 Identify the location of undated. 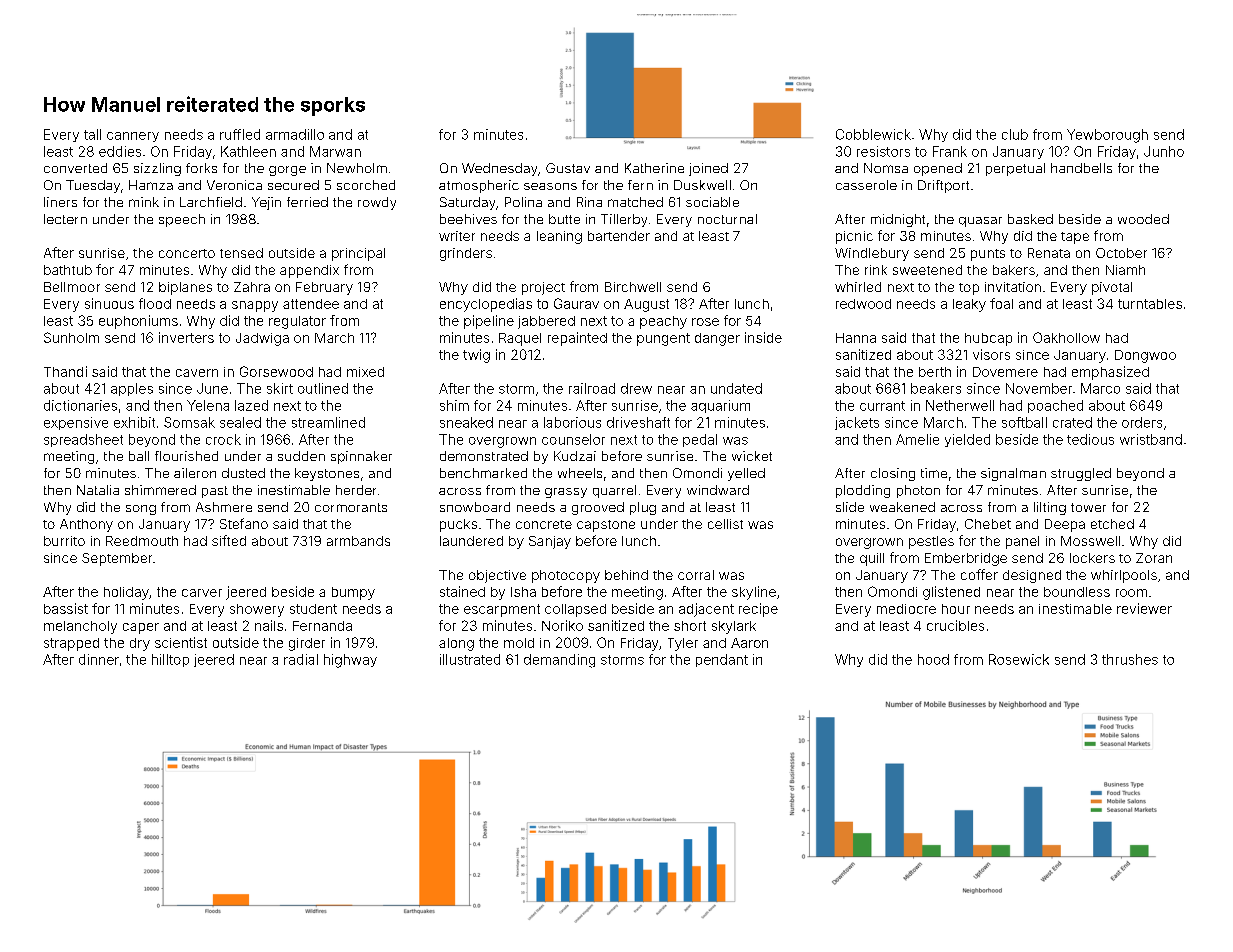
(736, 388).
